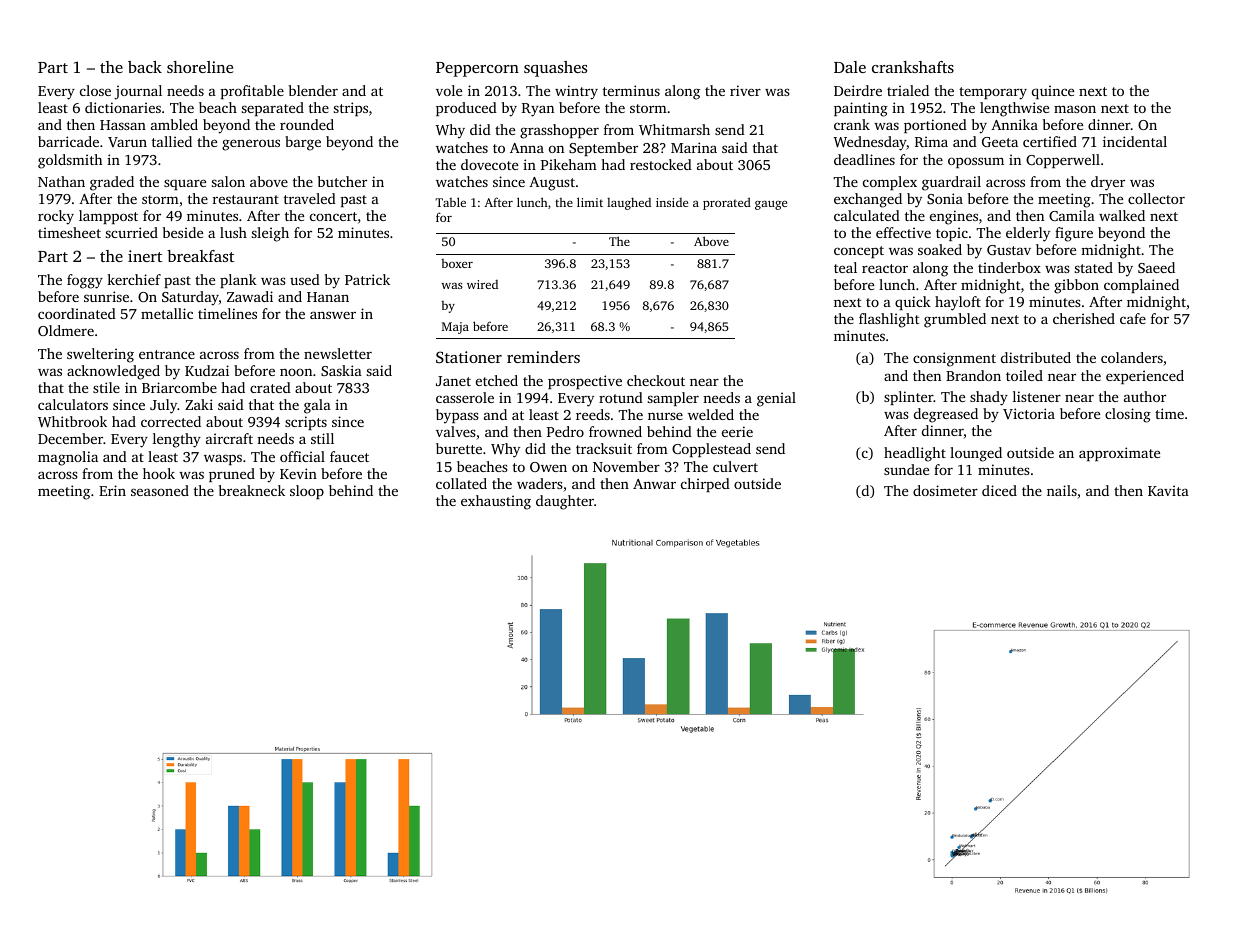 Image resolution: width=1233 pixels, height=952 pixels. What do you see at coordinates (955, 320) in the image?
I see `grumbled` at bounding box center [955, 320].
